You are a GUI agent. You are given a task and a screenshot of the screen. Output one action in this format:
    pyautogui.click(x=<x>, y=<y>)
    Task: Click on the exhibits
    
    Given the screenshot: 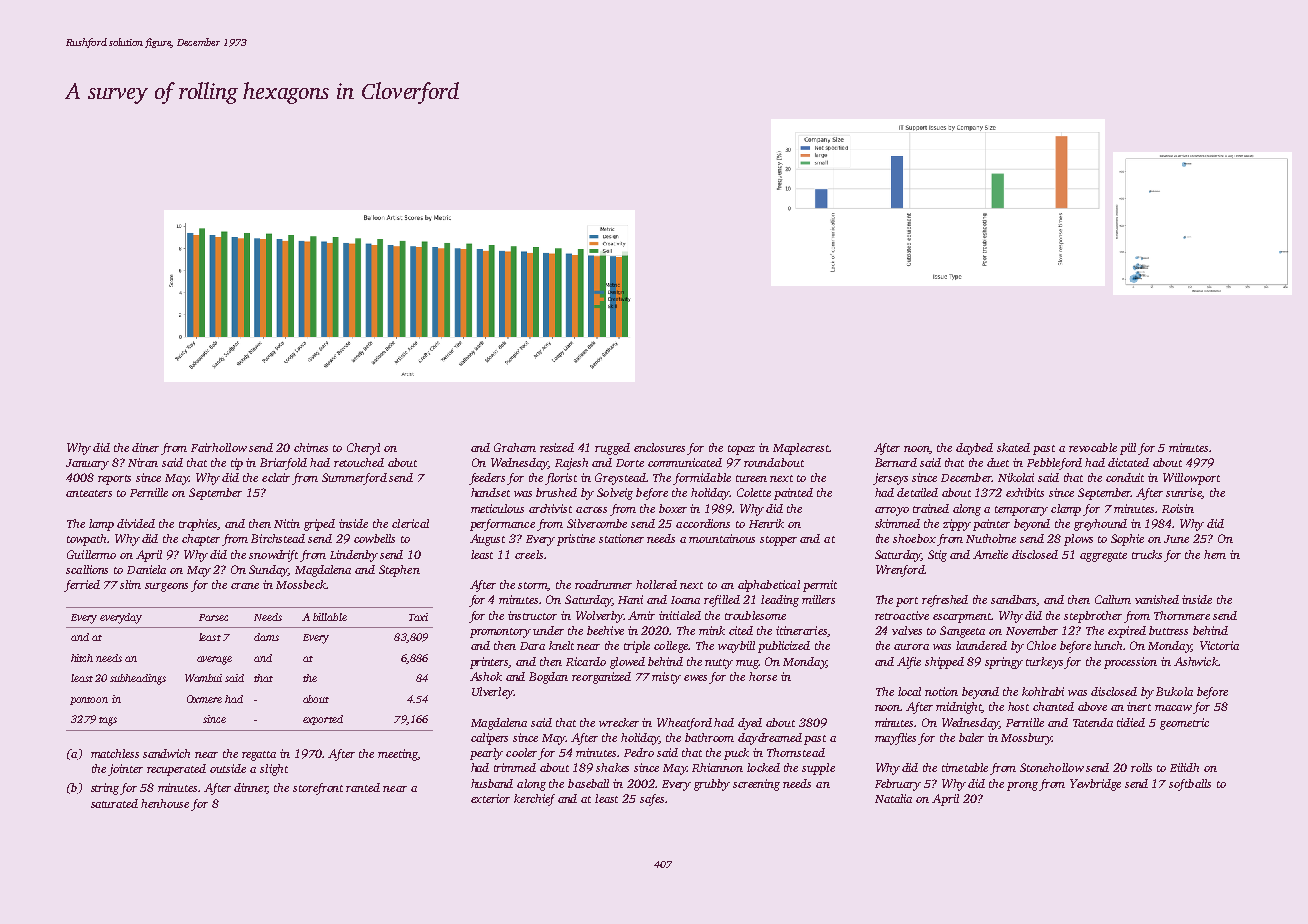 What is the action you would take?
    pyautogui.click(x=1025, y=492)
